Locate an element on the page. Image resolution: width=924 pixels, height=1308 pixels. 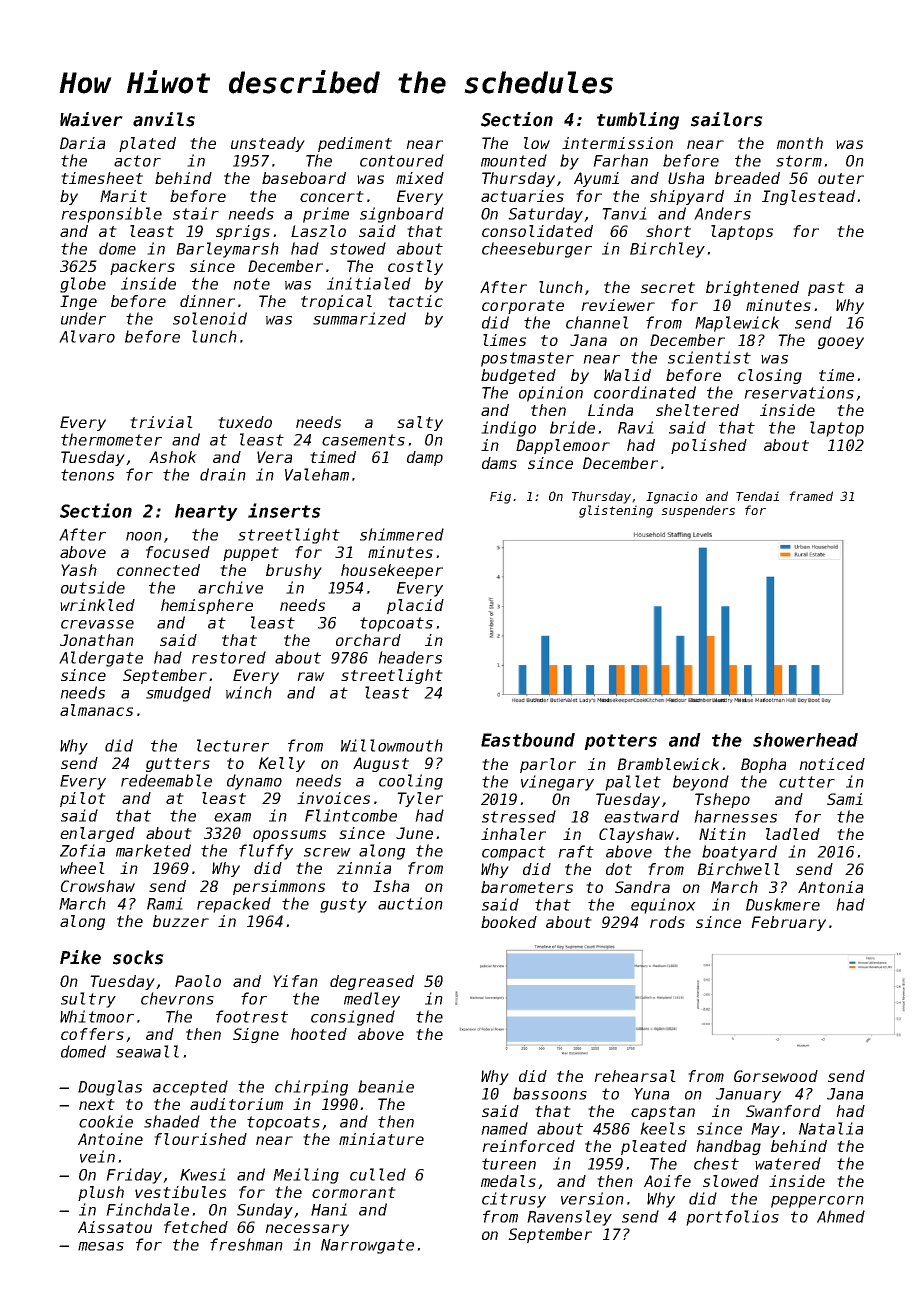
degreased is located at coordinates (372, 982).
